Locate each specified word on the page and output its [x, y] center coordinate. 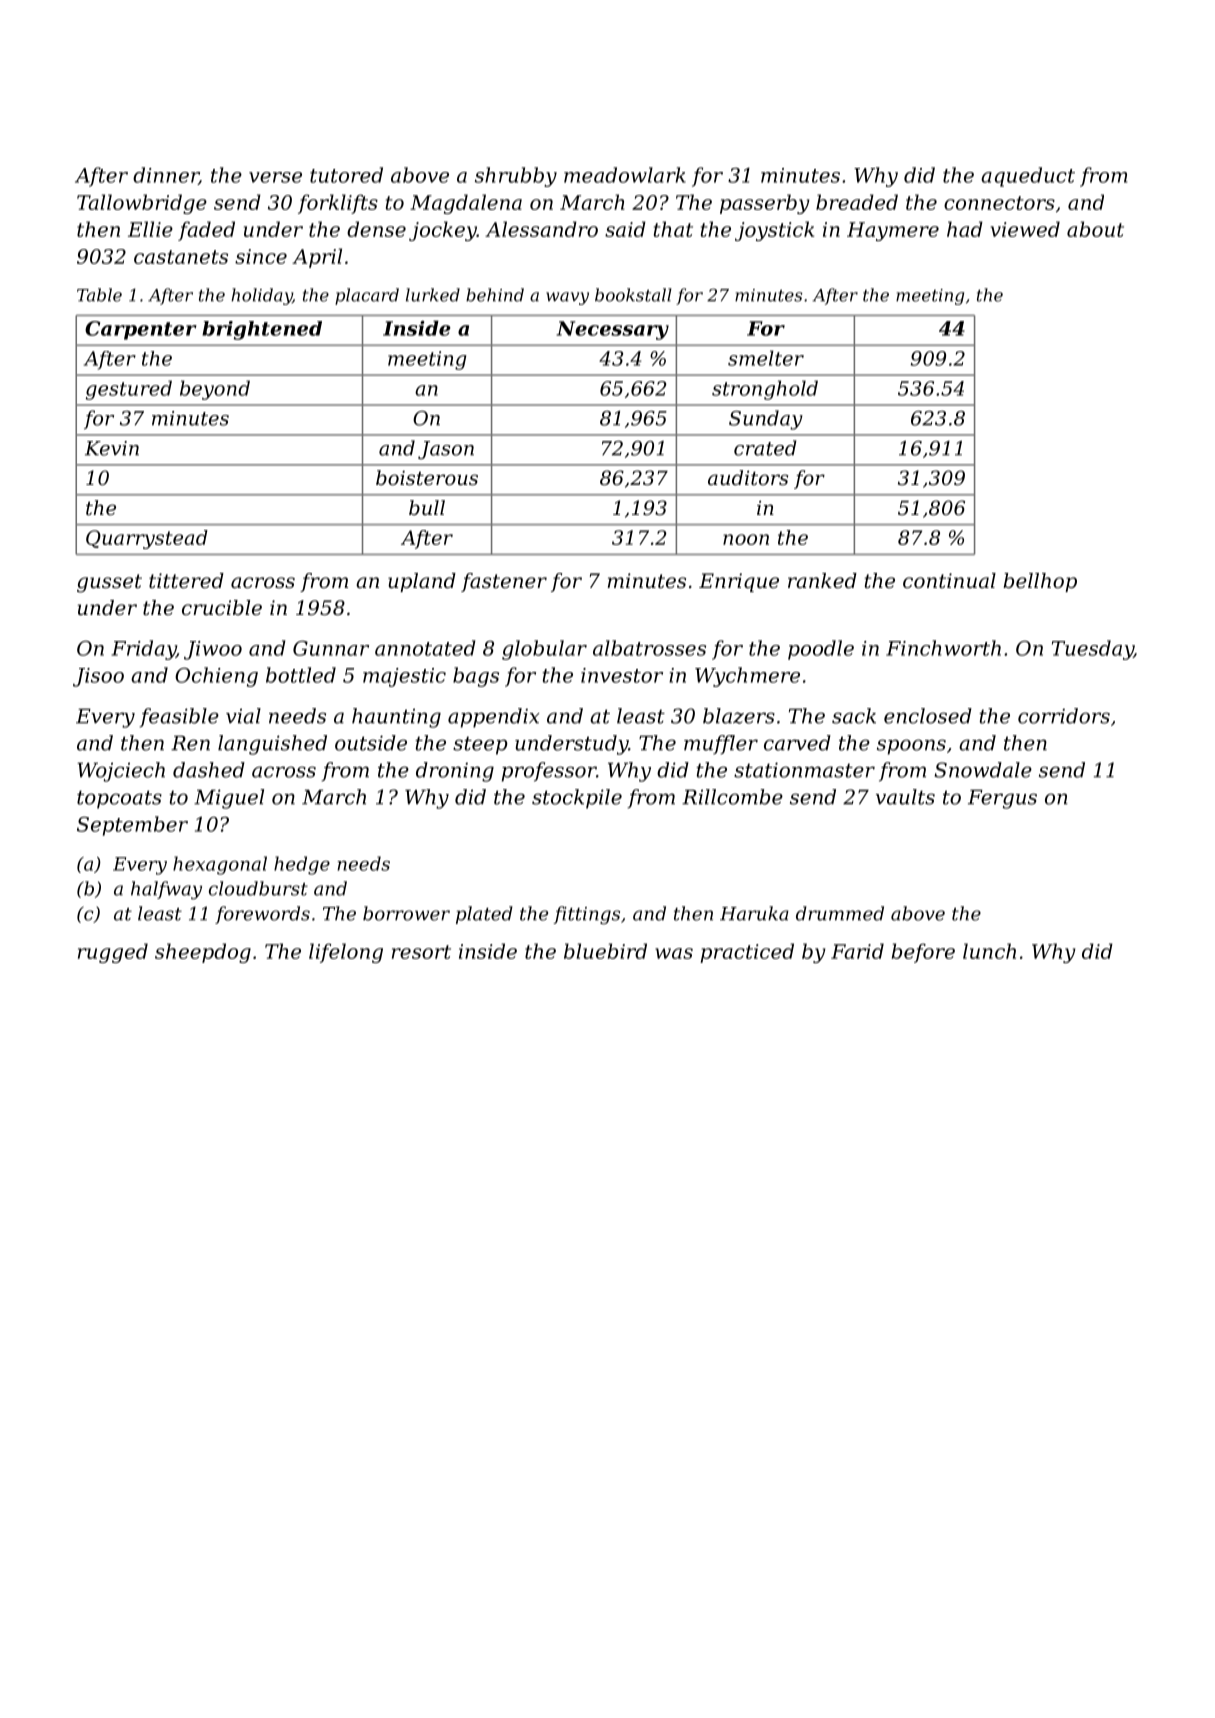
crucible [222, 608]
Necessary [613, 330]
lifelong [346, 953]
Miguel [229, 799]
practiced [747, 953]
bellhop [1040, 582]
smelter [766, 358]
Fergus [1002, 799]
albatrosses [649, 648]
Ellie [150, 229]
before [923, 953]
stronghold [765, 390]
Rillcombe [732, 797]
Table [99, 295]
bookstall [633, 295]
